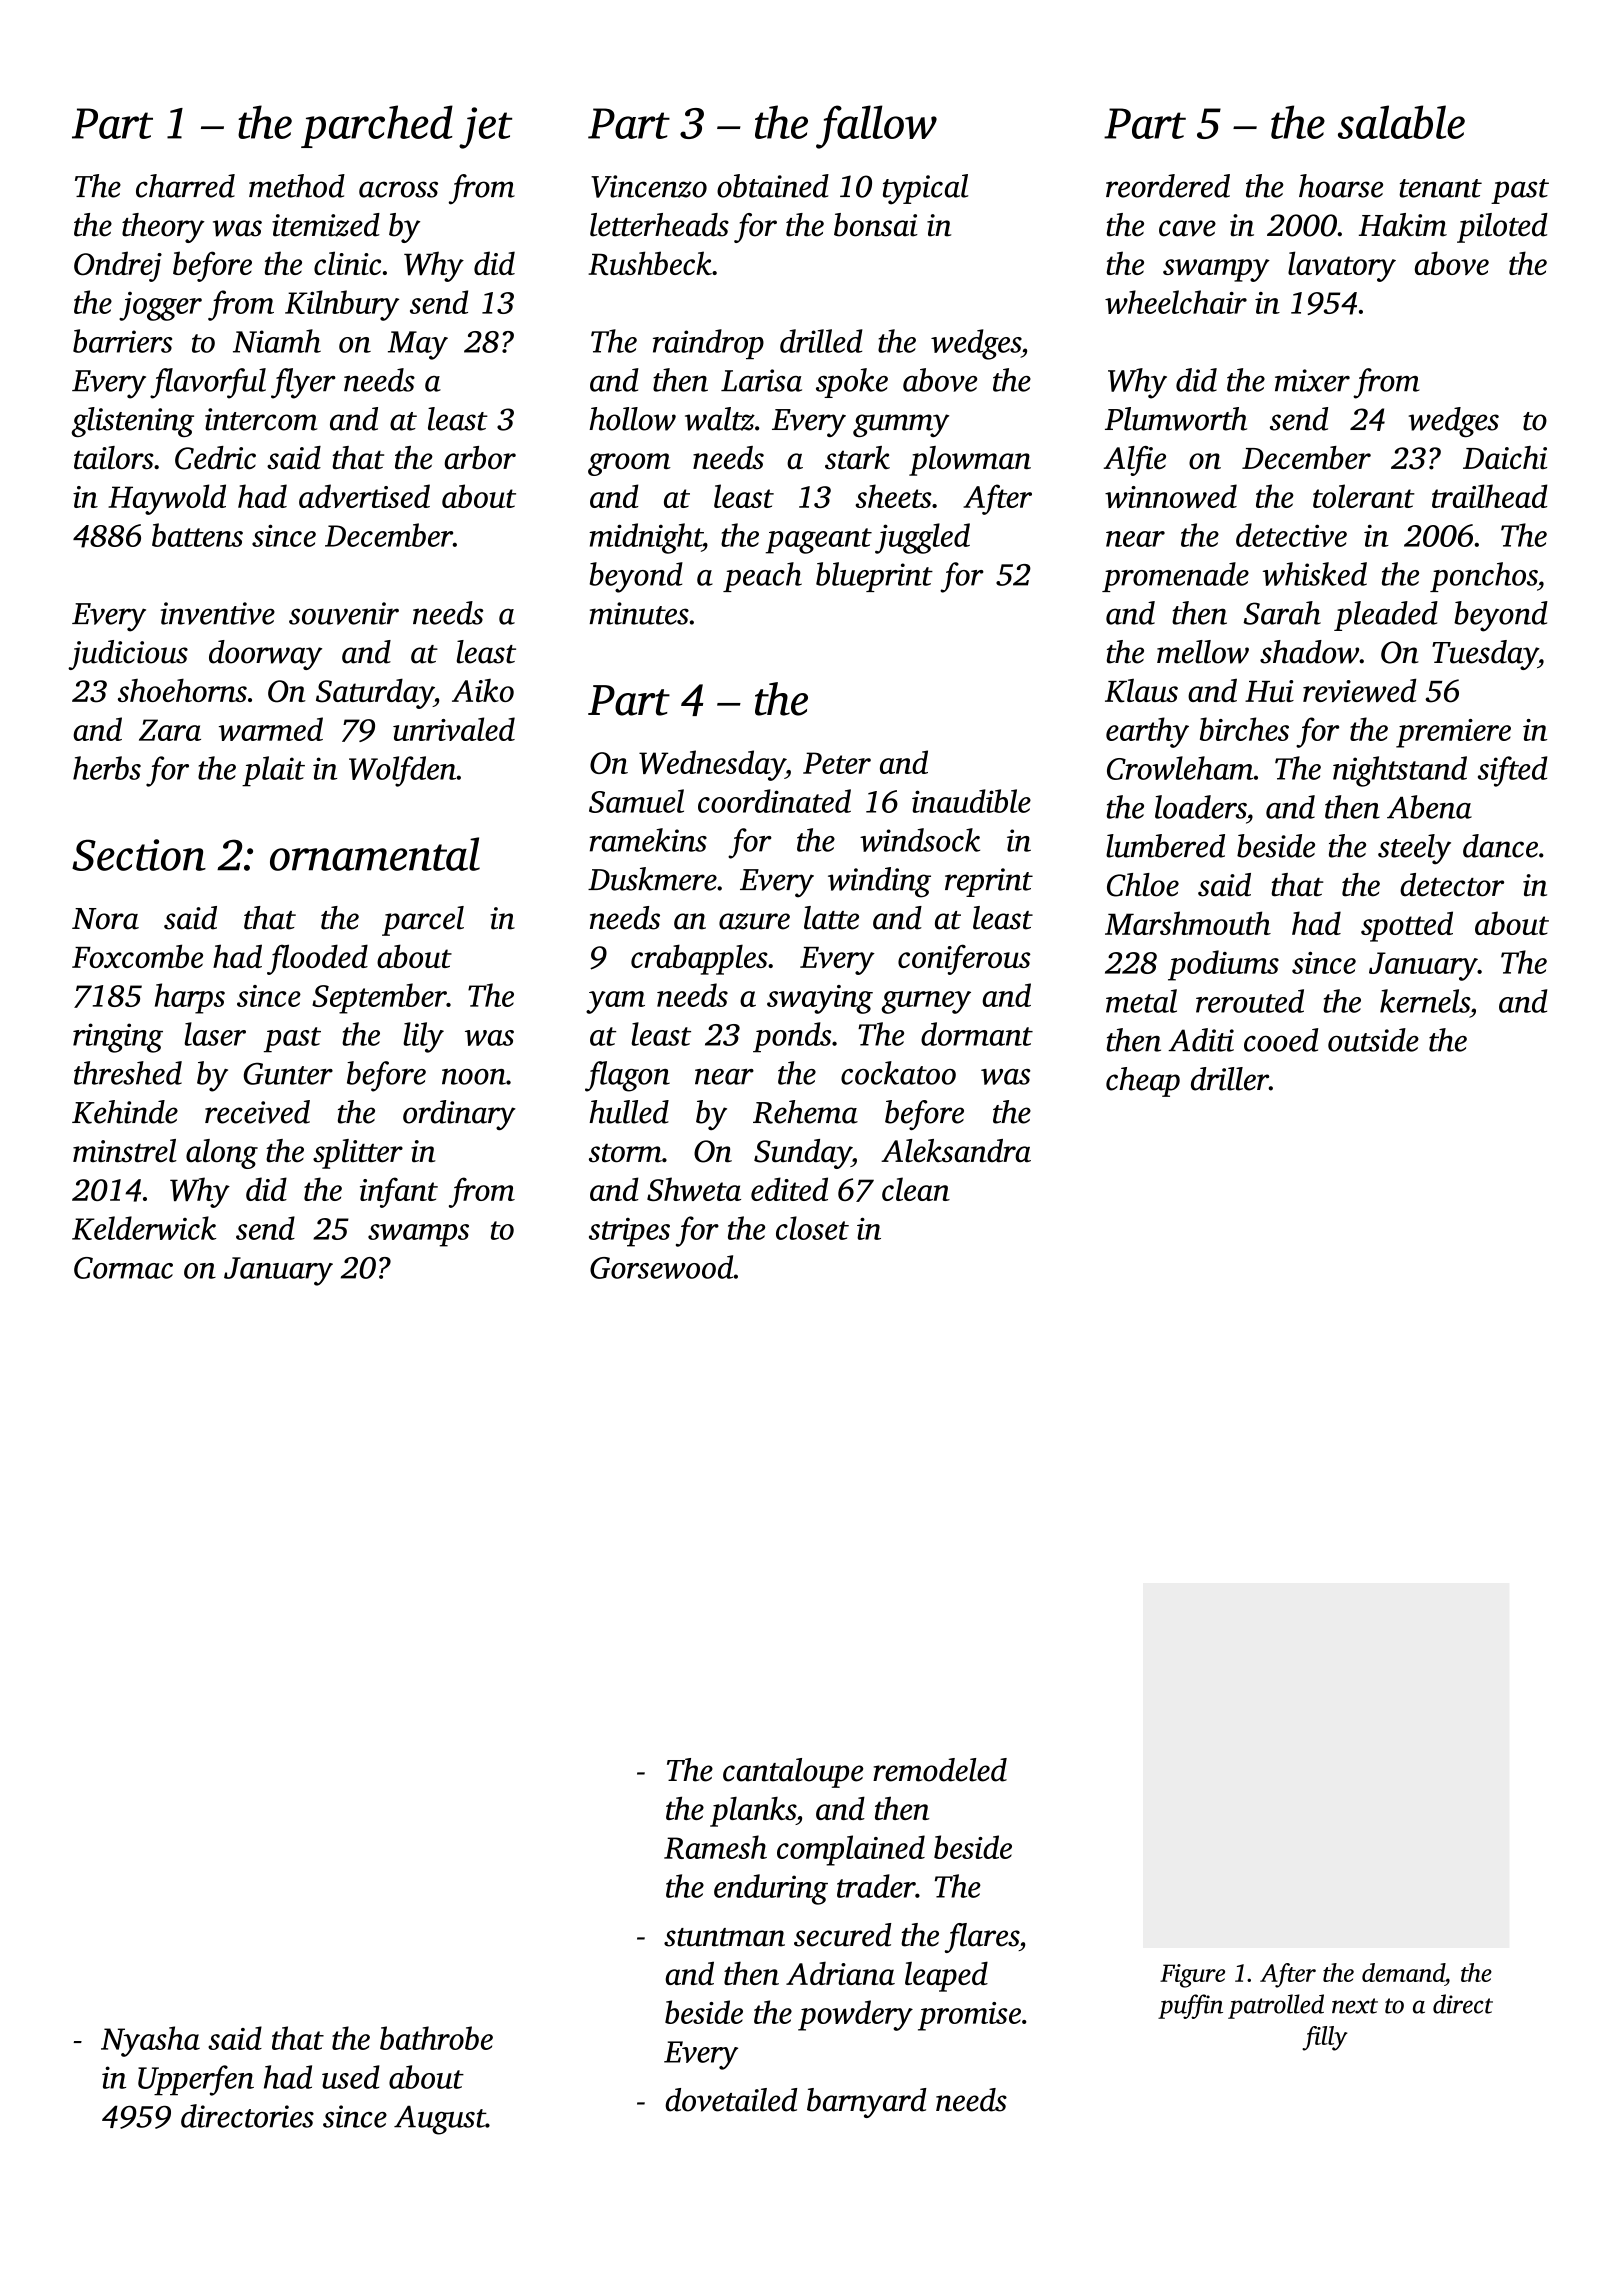  I want to click on piloted, so click(1502, 228).
